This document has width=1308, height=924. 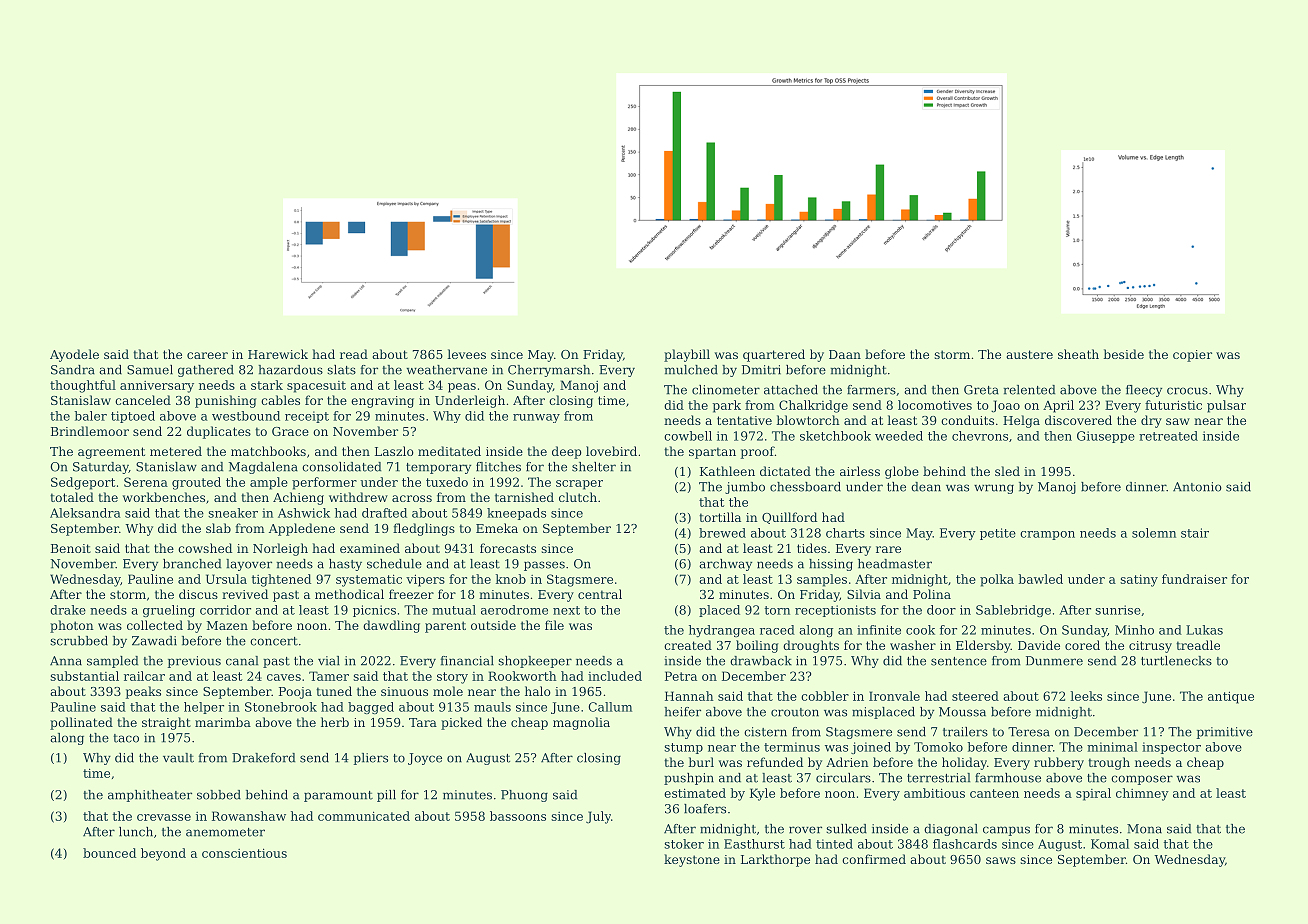 I want to click on satiny, so click(x=1139, y=580).
